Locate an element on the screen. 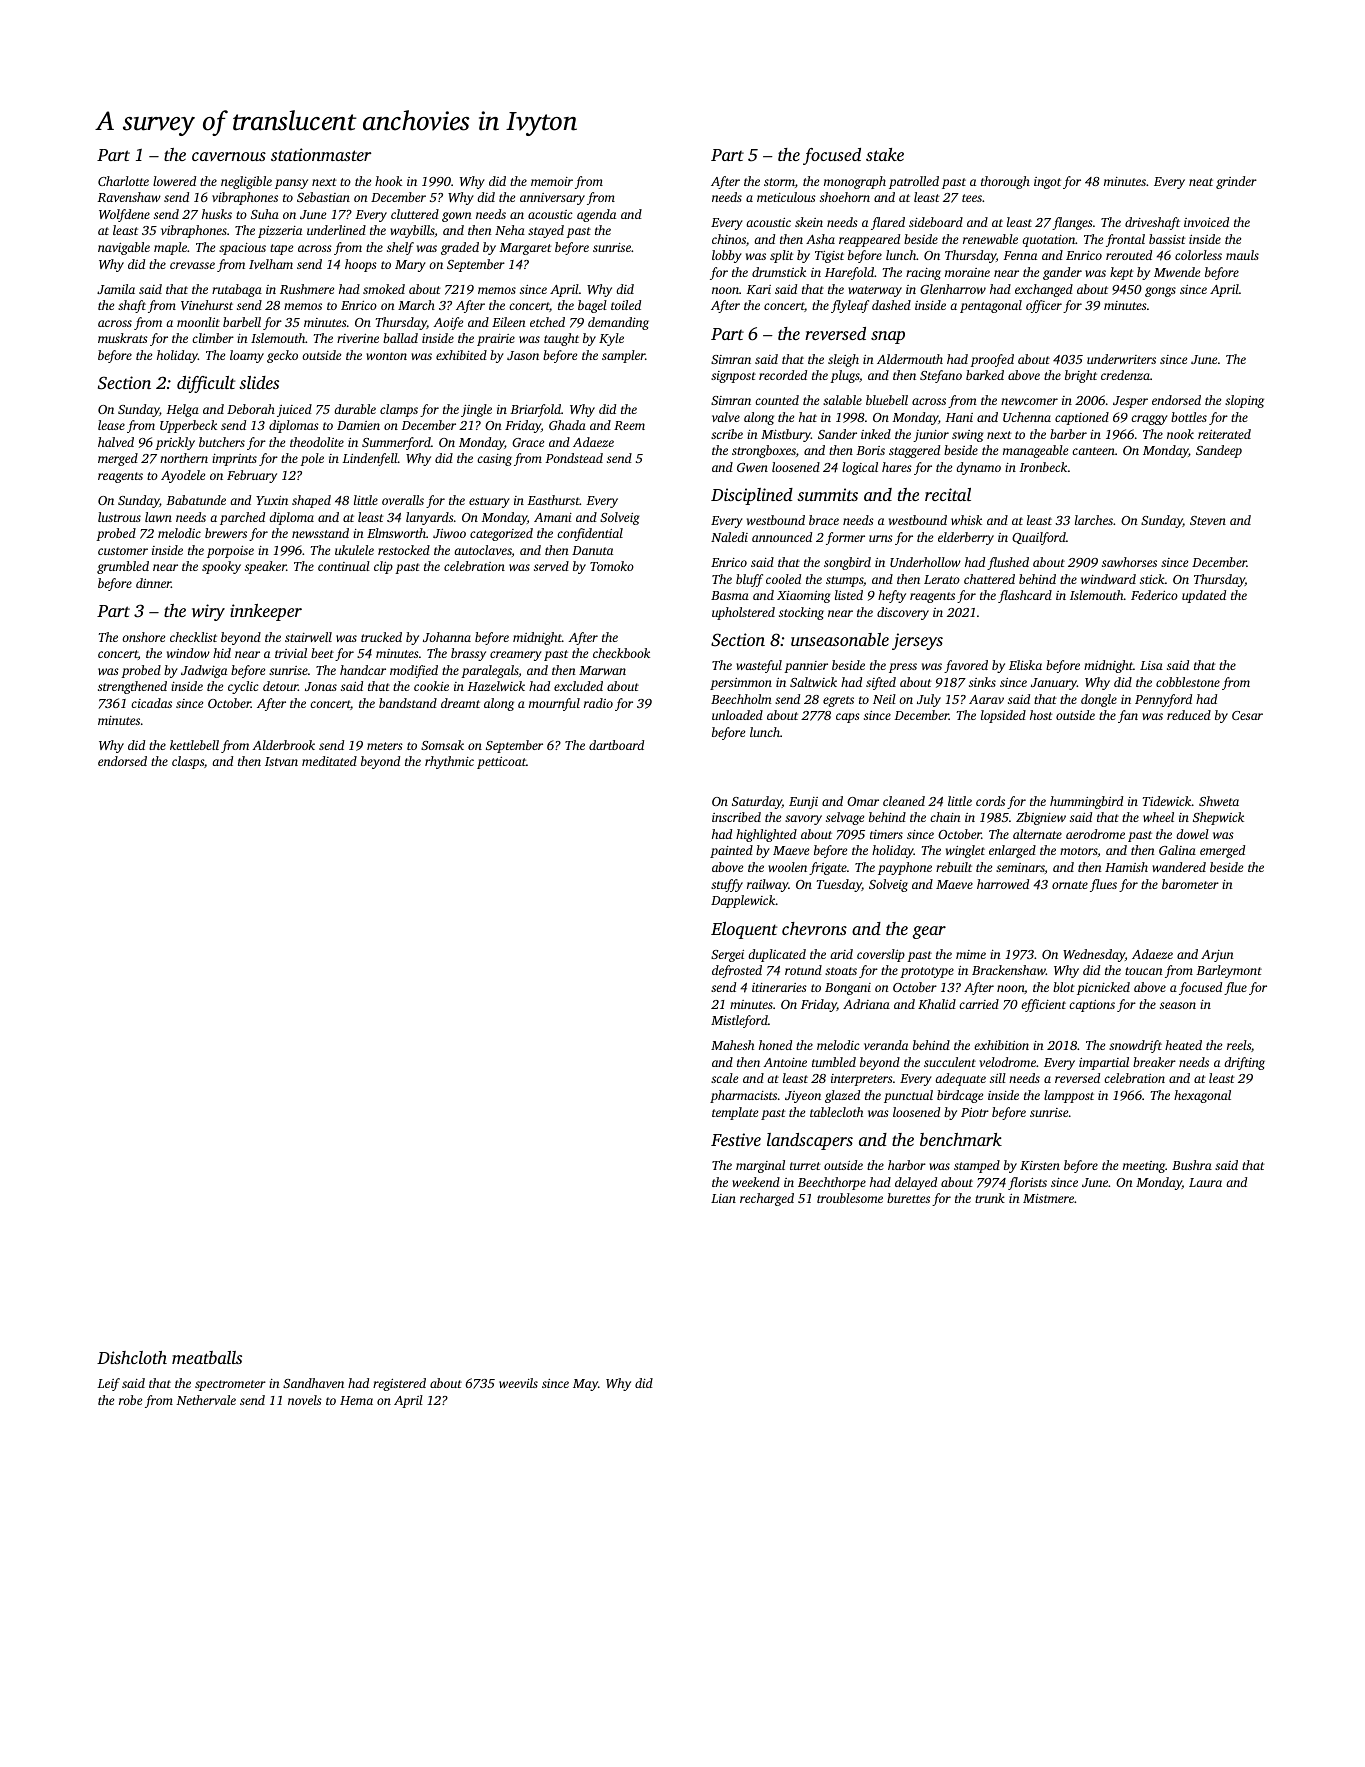 Image resolution: width=1365 pixels, height=1767 pixels. confidential is located at coordinates (590, 534).
